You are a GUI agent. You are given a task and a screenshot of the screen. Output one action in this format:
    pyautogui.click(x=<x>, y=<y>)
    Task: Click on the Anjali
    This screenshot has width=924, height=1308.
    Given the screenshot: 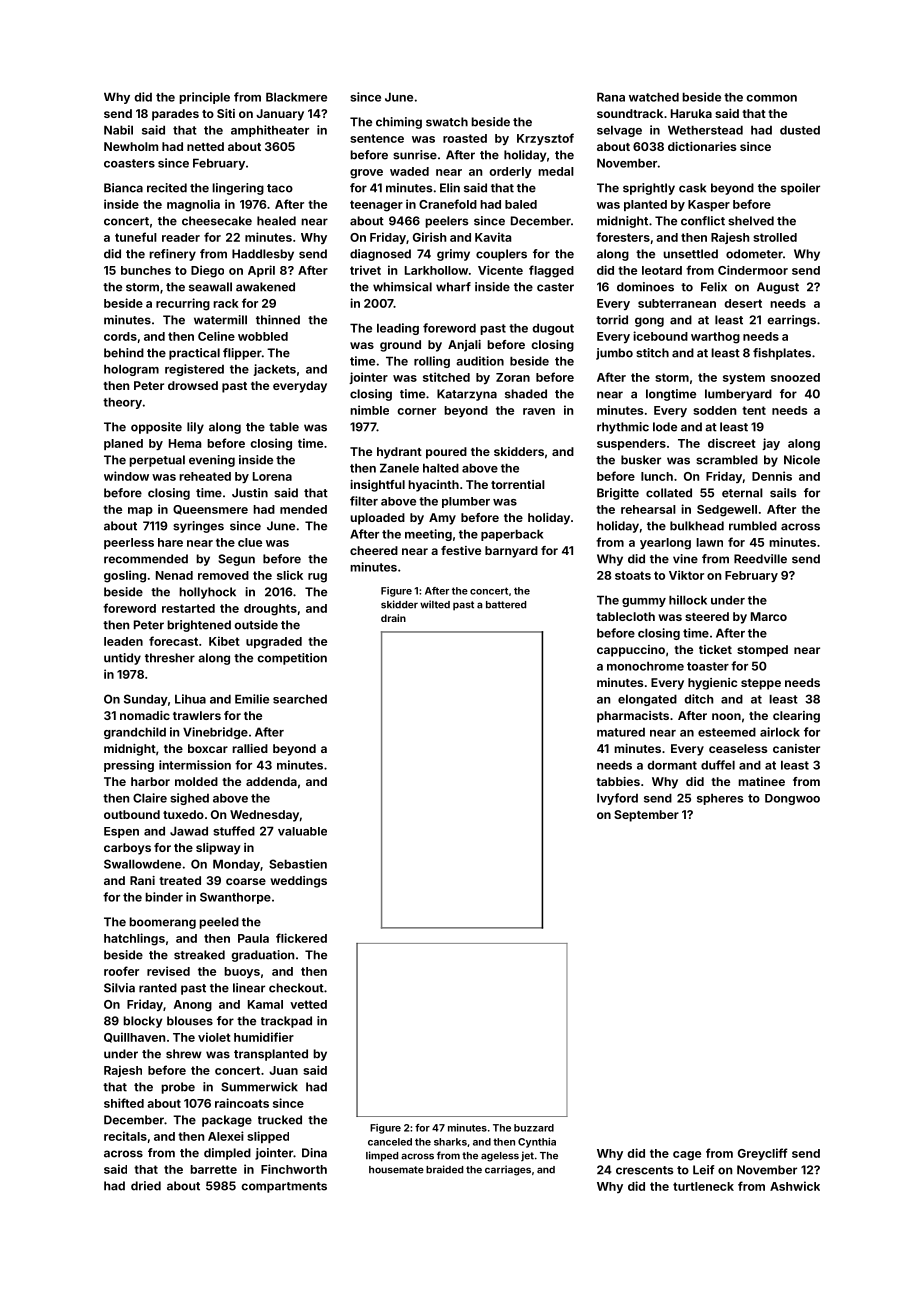 What is the action you would take?
    pyautogui.click(x=464, y=346)
